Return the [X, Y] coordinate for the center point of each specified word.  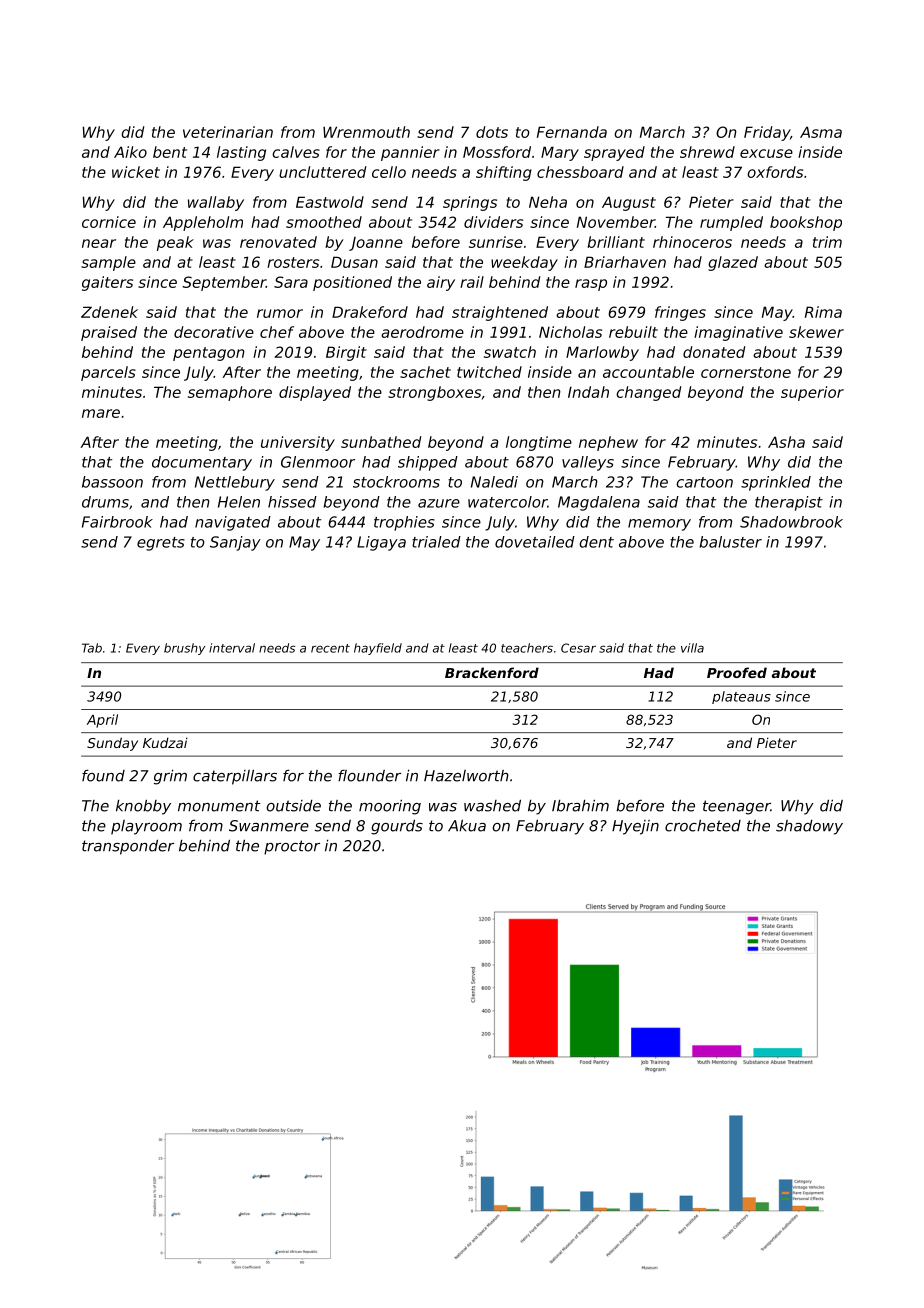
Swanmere [269, 826]
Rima [823, 312]
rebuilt [633, 332]
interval [232, 648]
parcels [108, 373]
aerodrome [422, 332]
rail [472, 282]
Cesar [578, 648]
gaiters [107, 283]
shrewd [707, 152]
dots [492, 132]
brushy [184, 649]
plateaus [741, 697]
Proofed [737, 672]
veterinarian [228, 132]
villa [692, 648]
